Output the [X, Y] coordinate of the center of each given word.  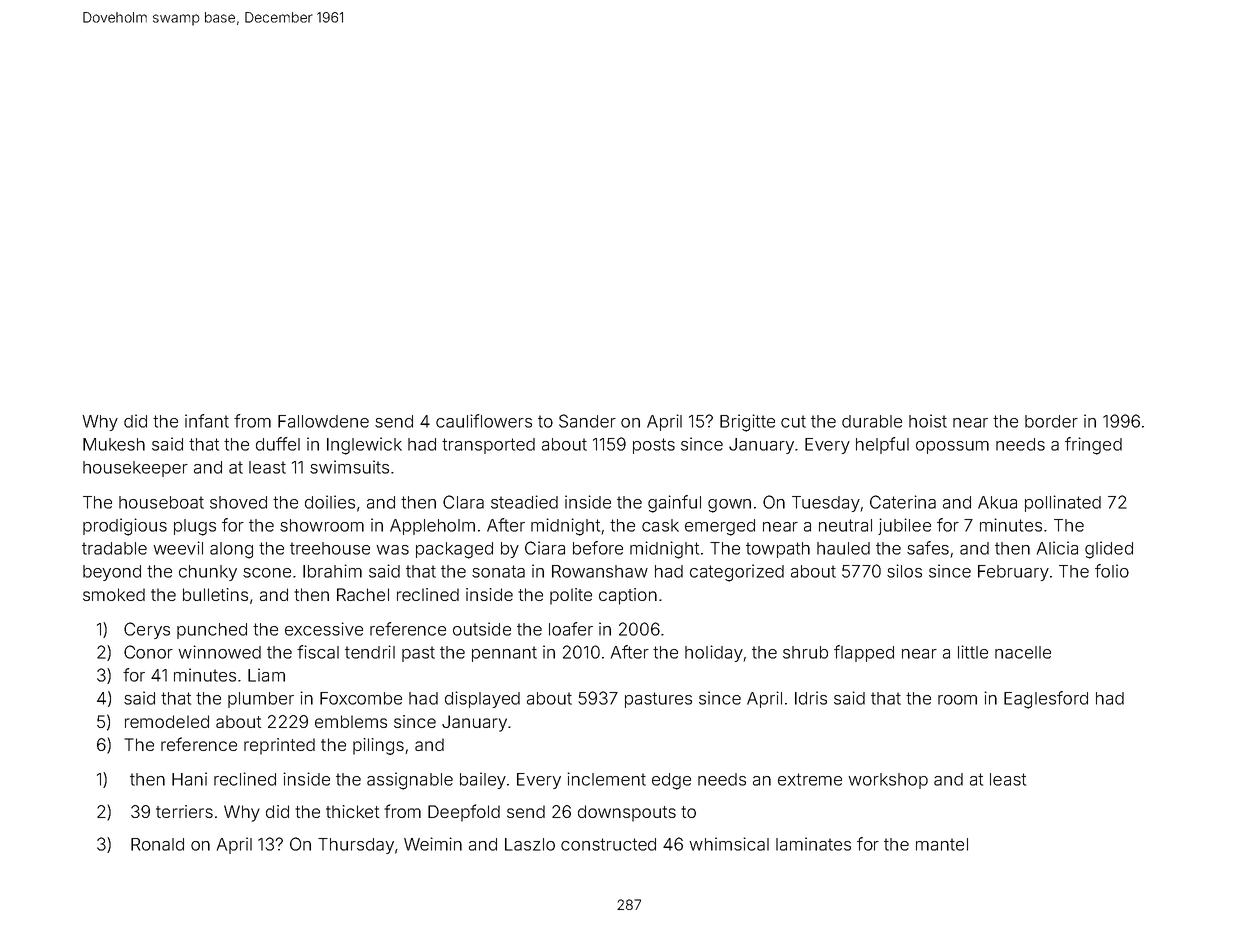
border [1051, 421]
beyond [112, 573]
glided [1109, 550]
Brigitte [747, 423]
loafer [571, 629]
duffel [278, 444]
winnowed [219, 652]
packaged [454, 550]
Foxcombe [361, 698]
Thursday [356, 846]
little [973, 652]
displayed [482, 699]
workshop [888, 781]
